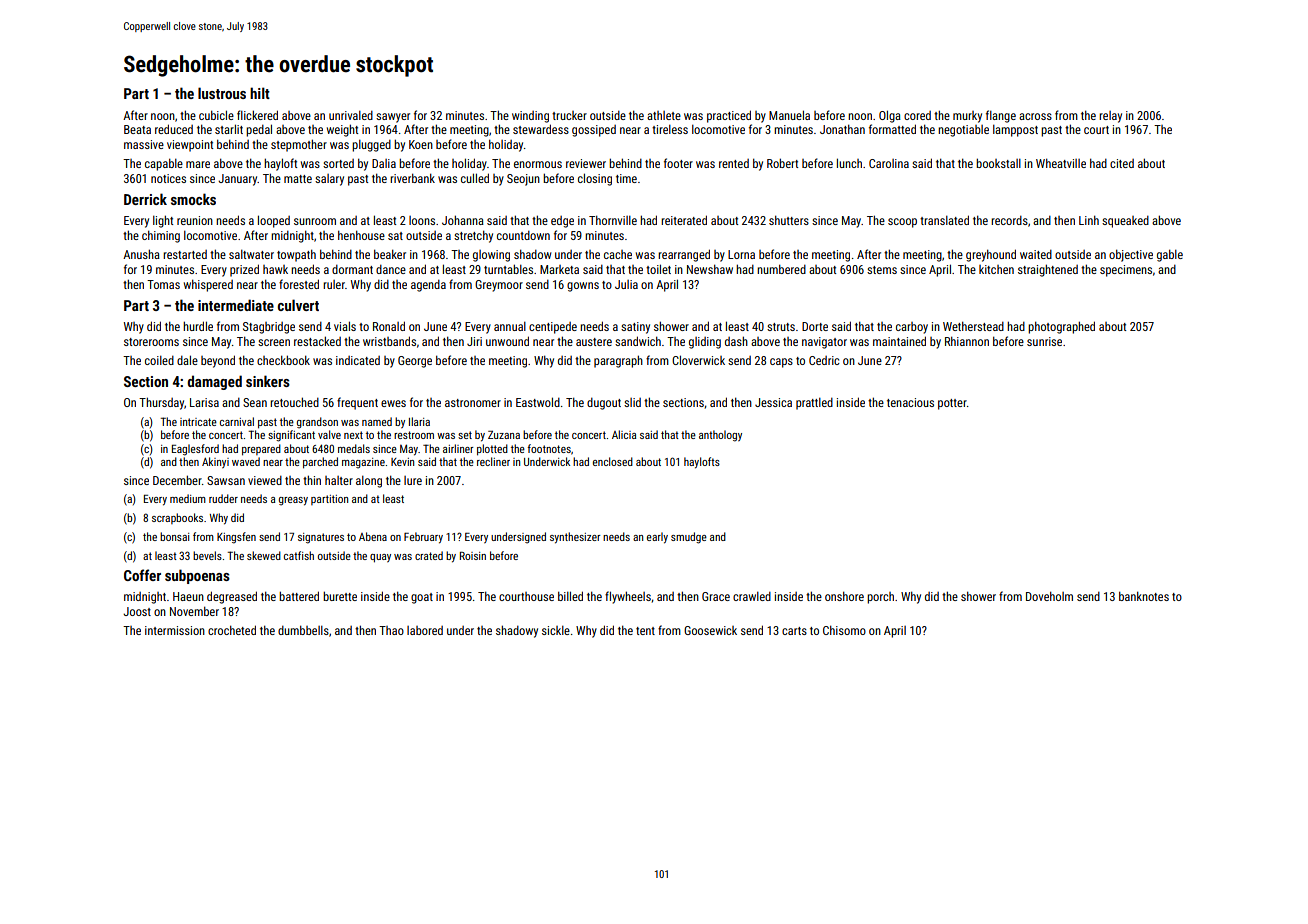 The image size is (1308, 924). What do you see at coordinates (195, 450) in the screenshot?
I see `Eaglesford` at bounding box center [195, 450].
